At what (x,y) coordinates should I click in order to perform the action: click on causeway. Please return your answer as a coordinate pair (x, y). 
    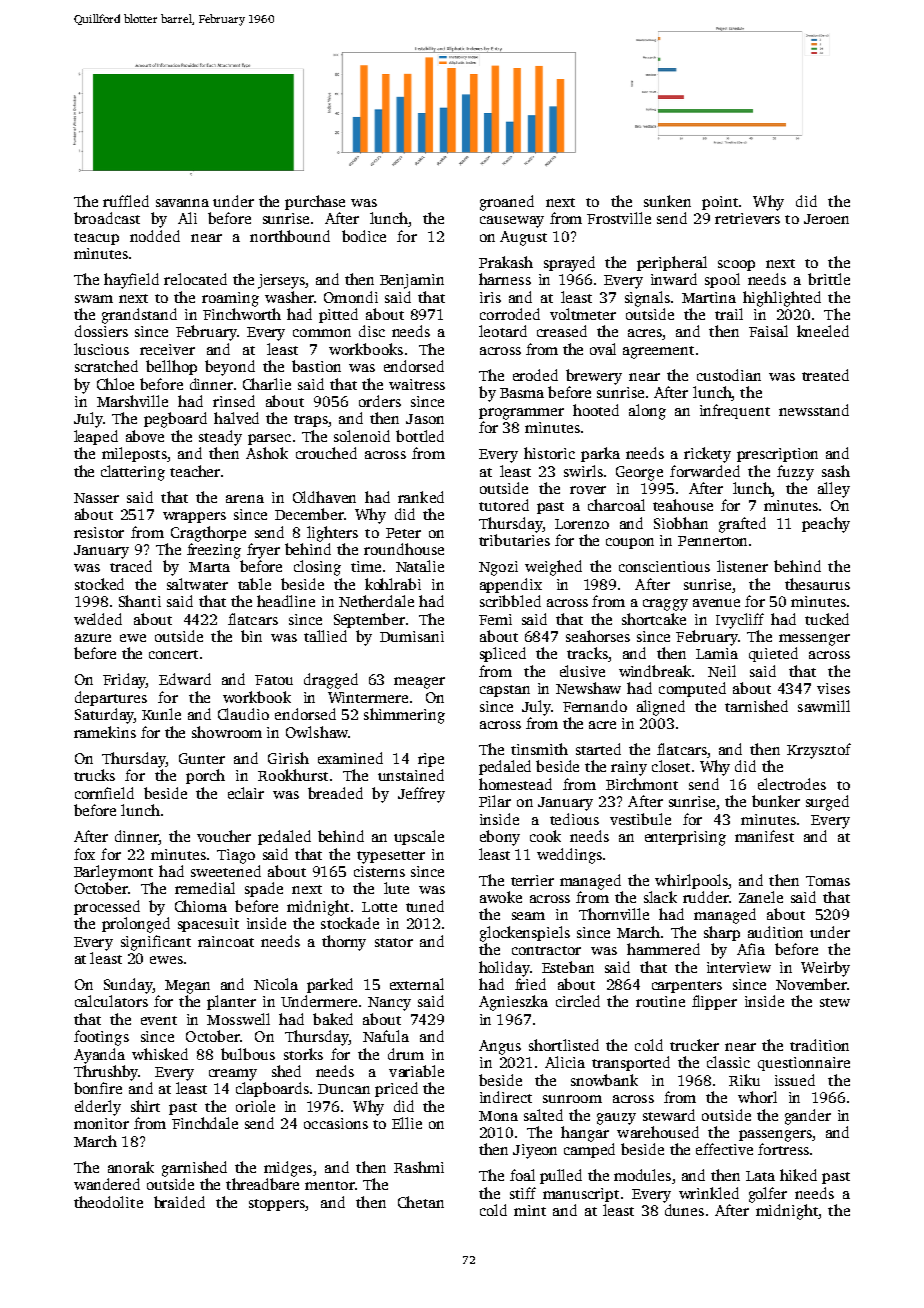
    Looking at the image, I should click on (512, 222).
